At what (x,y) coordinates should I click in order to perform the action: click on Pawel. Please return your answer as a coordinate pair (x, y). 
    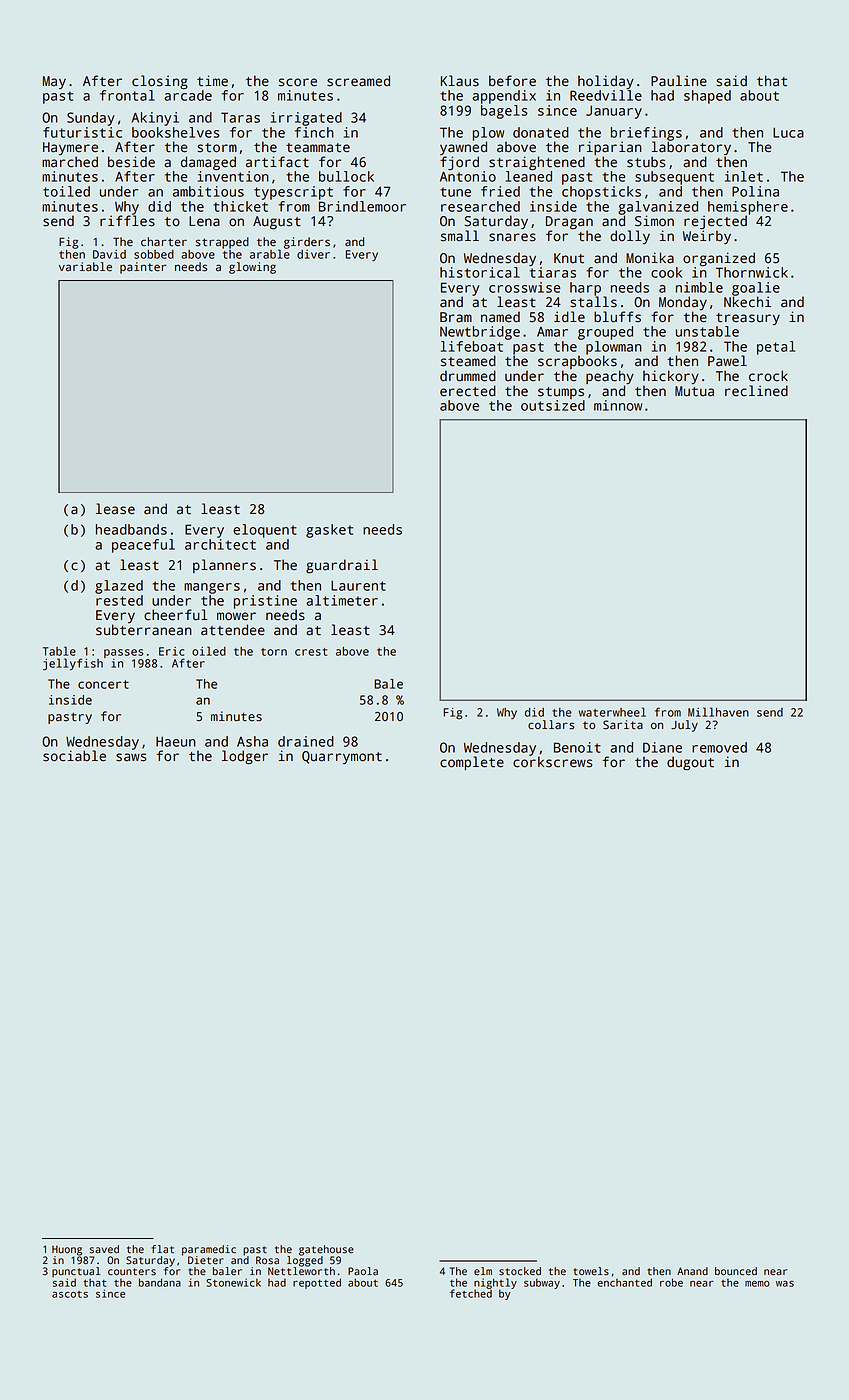
    Looking at the image, I should click on (727, 361).
